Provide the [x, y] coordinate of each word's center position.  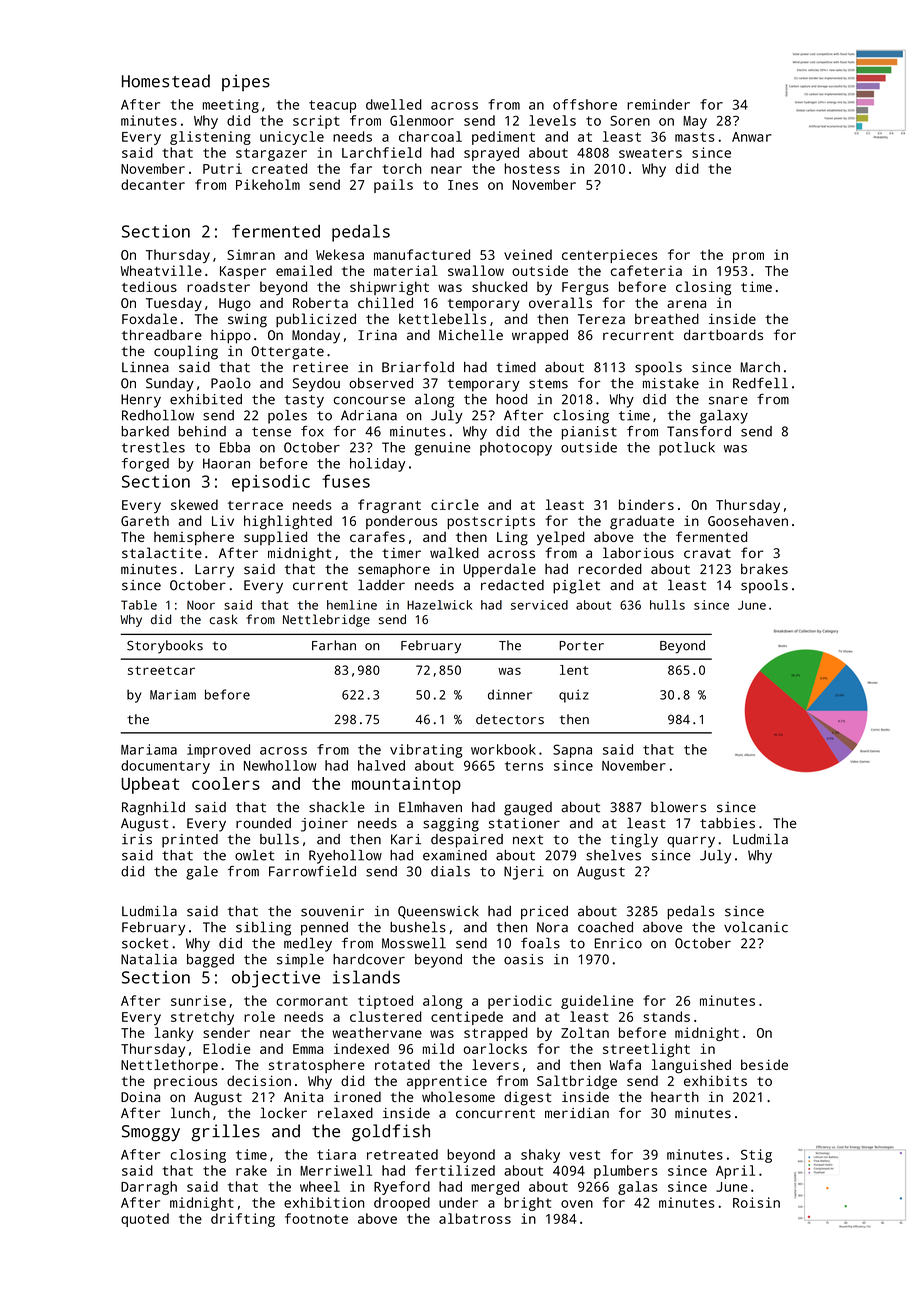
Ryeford [402, 1188]
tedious [149, 286]
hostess [532, 168]
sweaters [650, 153]
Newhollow [280, 765]
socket [145, 943]
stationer [524, 823]
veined [528, 254]
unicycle [292, 138]
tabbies [727, 823]
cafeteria [646, 270]
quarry [691, 842]
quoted [145, 1220]
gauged [528, 809]
